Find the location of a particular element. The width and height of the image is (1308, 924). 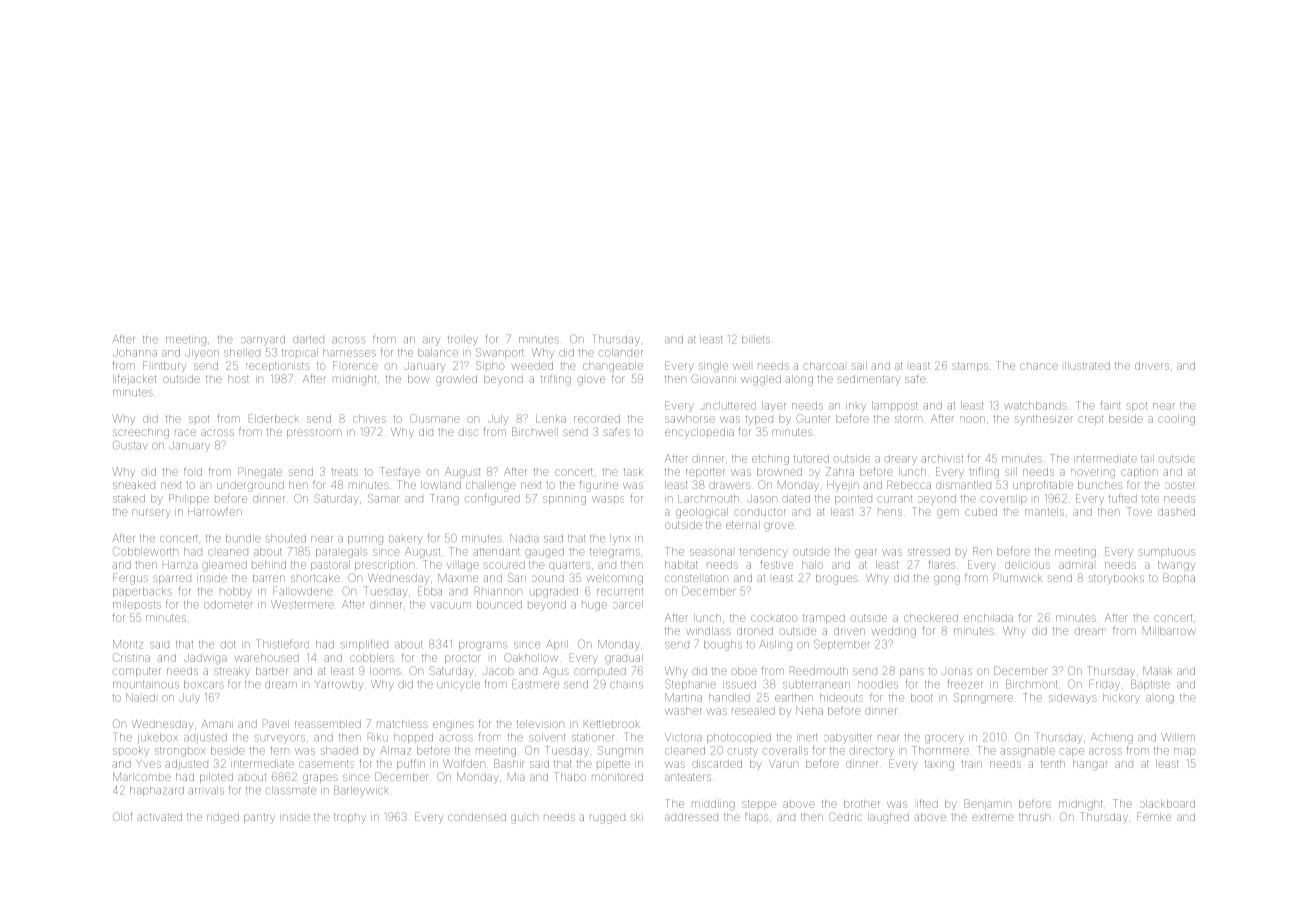

Neha is located at coordinates (809, 710).
